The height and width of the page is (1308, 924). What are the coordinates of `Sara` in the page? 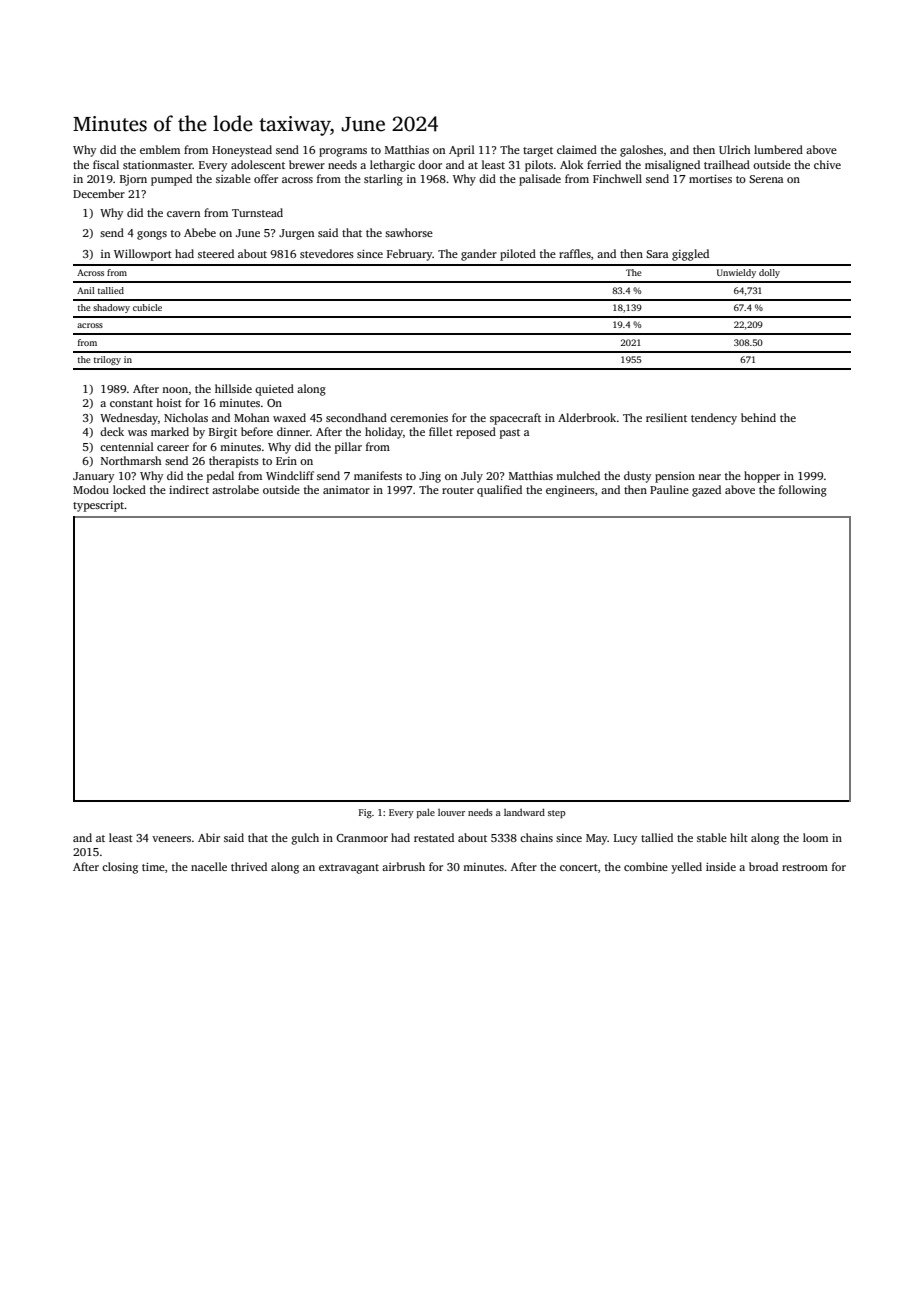 It's located at (657, 254).
